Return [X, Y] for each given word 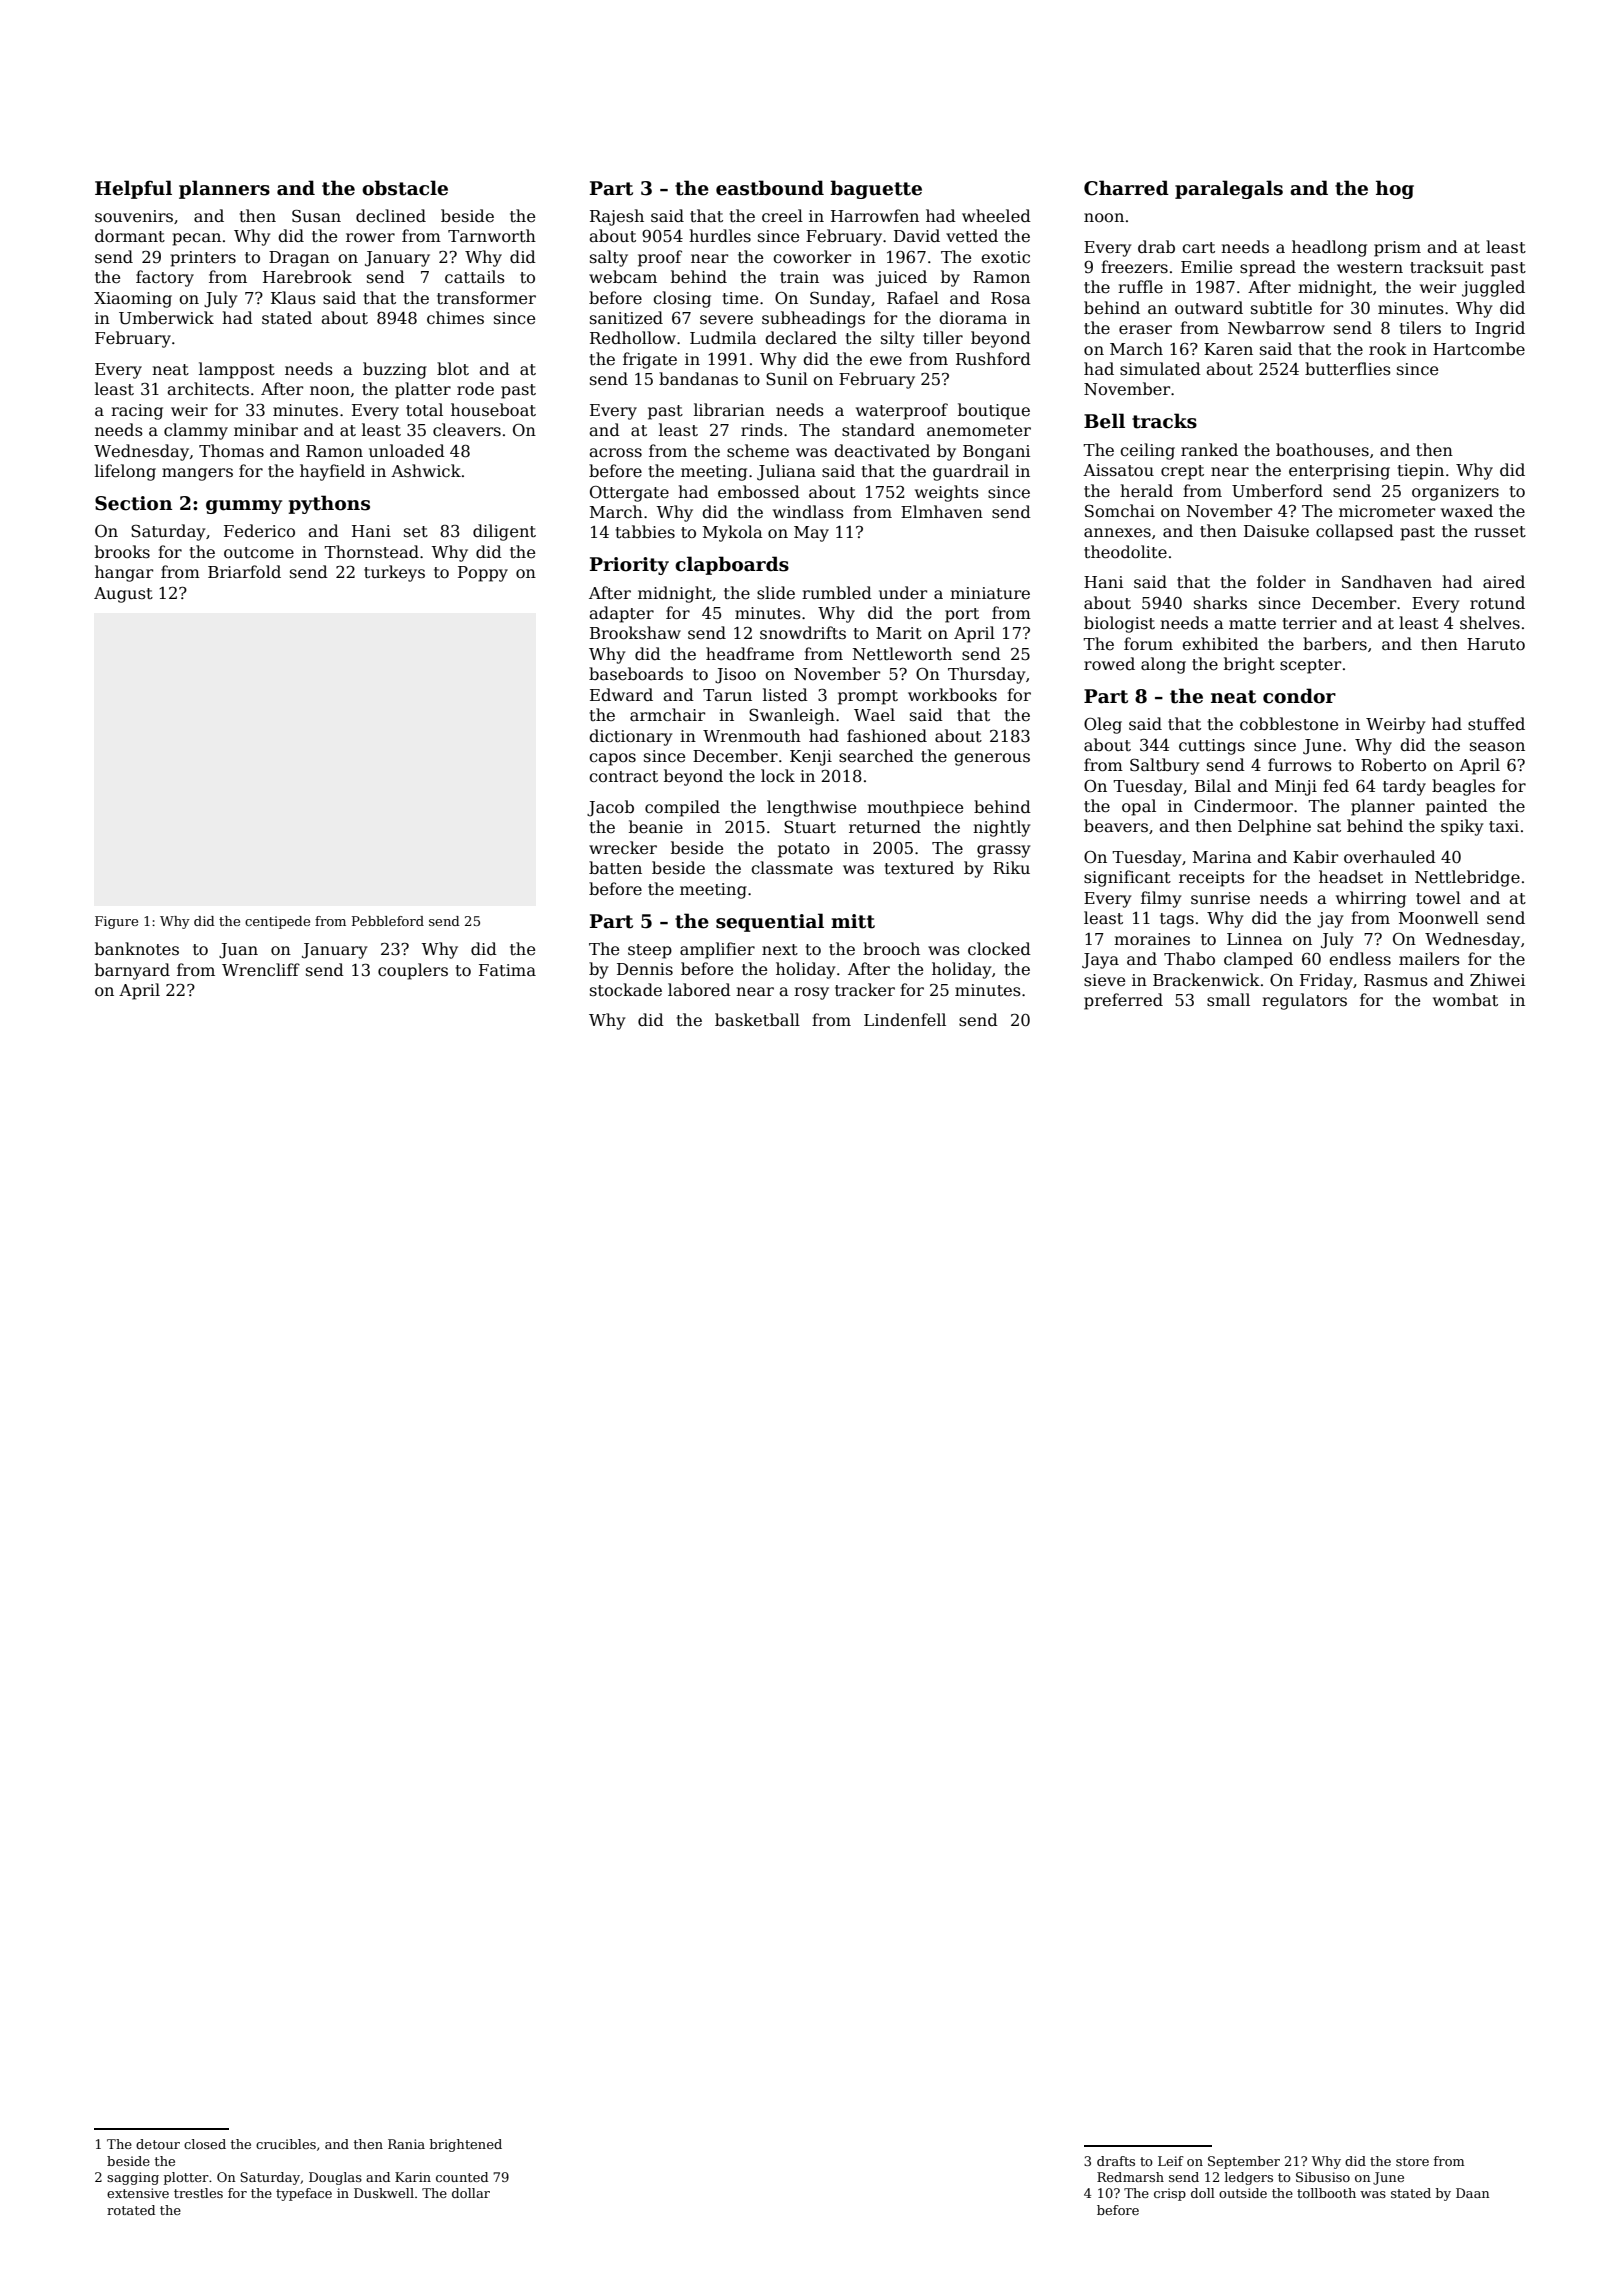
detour [158, 2144]
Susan [316, 216]
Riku [1011, 867]
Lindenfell [905, 1020]
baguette [876, 189]
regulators [1304, 1001]
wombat [1465, 999]
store [1412, 2161]
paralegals [1229, 189]
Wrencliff [261, 970]
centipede [277, 922]
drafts [1116, 2161]
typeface [304, 2194]
